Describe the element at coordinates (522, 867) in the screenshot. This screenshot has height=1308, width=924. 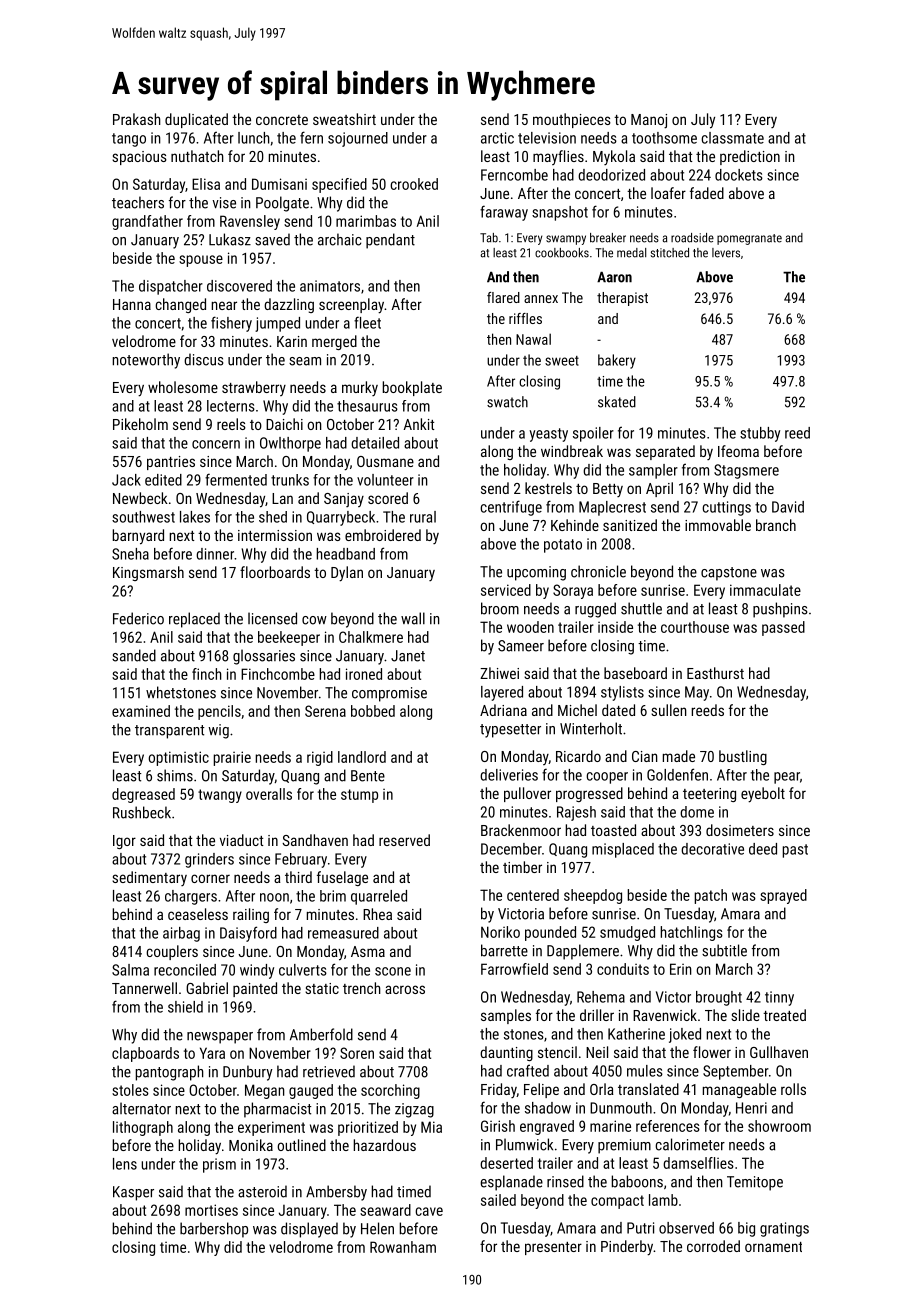
I see `timber` at that location.
